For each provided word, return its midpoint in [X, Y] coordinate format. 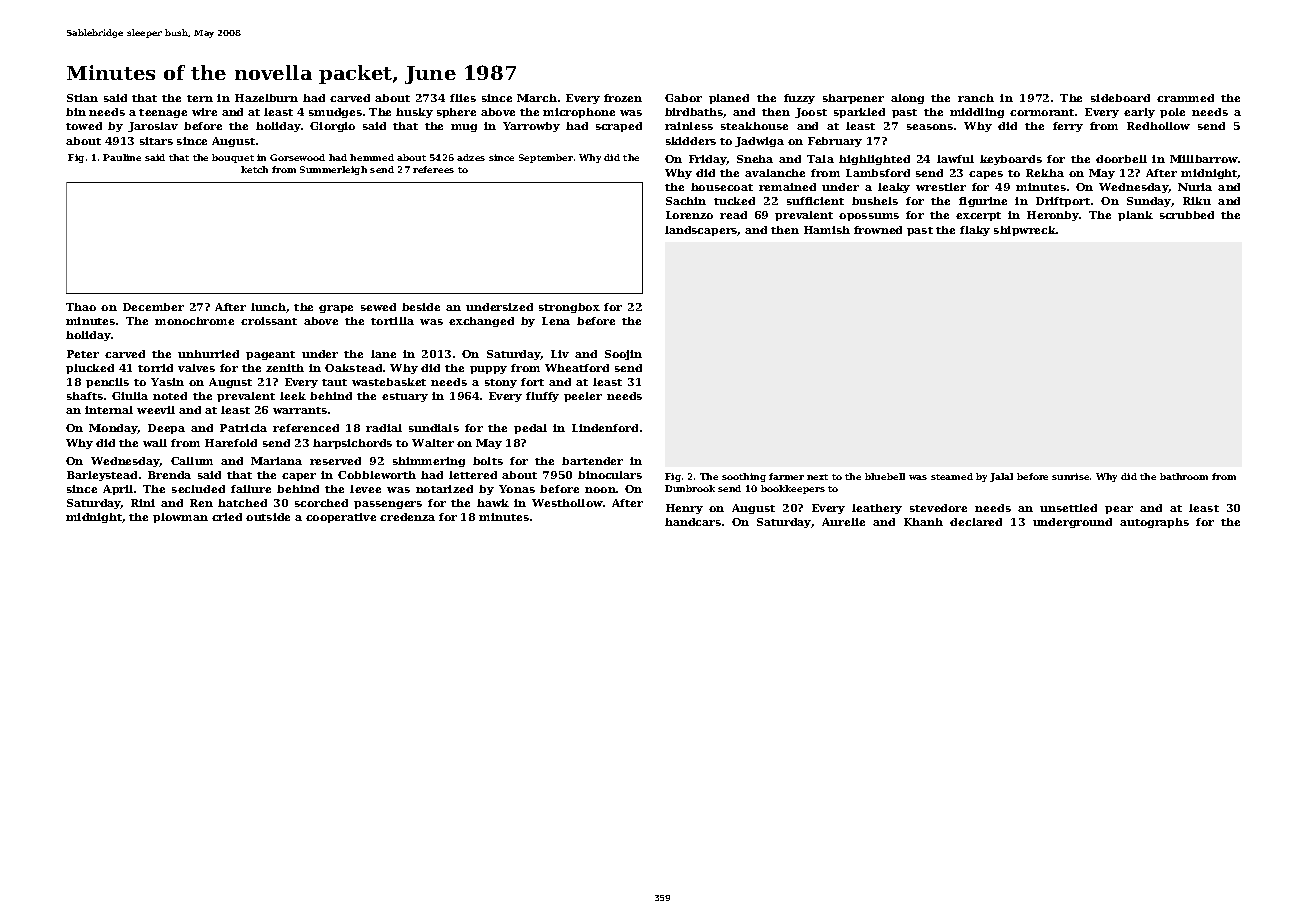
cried [227, 517]
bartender [592, 461]
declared [976, 522]
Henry [684, 509]
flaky [975, 231]
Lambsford [878, 173]
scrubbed [1187, 215]
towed [84, 126]
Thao [81, 307]
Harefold [231, 443]
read [733, 215]
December [153, 307]
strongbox [569, 308]
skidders [691, 141]
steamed [952, 476]
